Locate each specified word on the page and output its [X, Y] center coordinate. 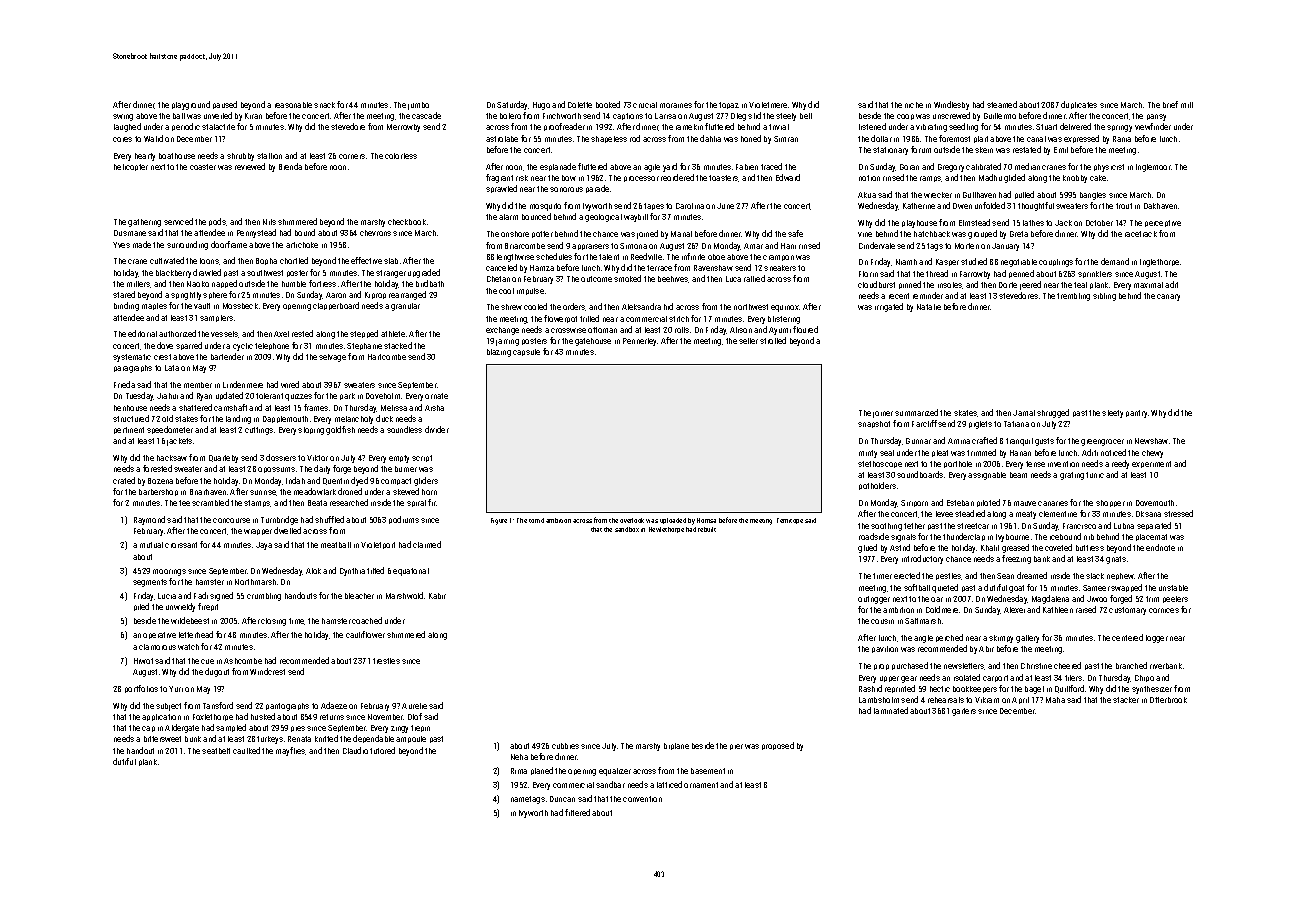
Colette [580, 105]
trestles [386, 661]
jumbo [418, 106]
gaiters [964, 712]
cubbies [565, 746]
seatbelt [216, 751]
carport [995, 678]
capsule [526, 352]
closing [273, 622]
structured [131, 418]
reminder [928, 295]
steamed [1002, 104]
